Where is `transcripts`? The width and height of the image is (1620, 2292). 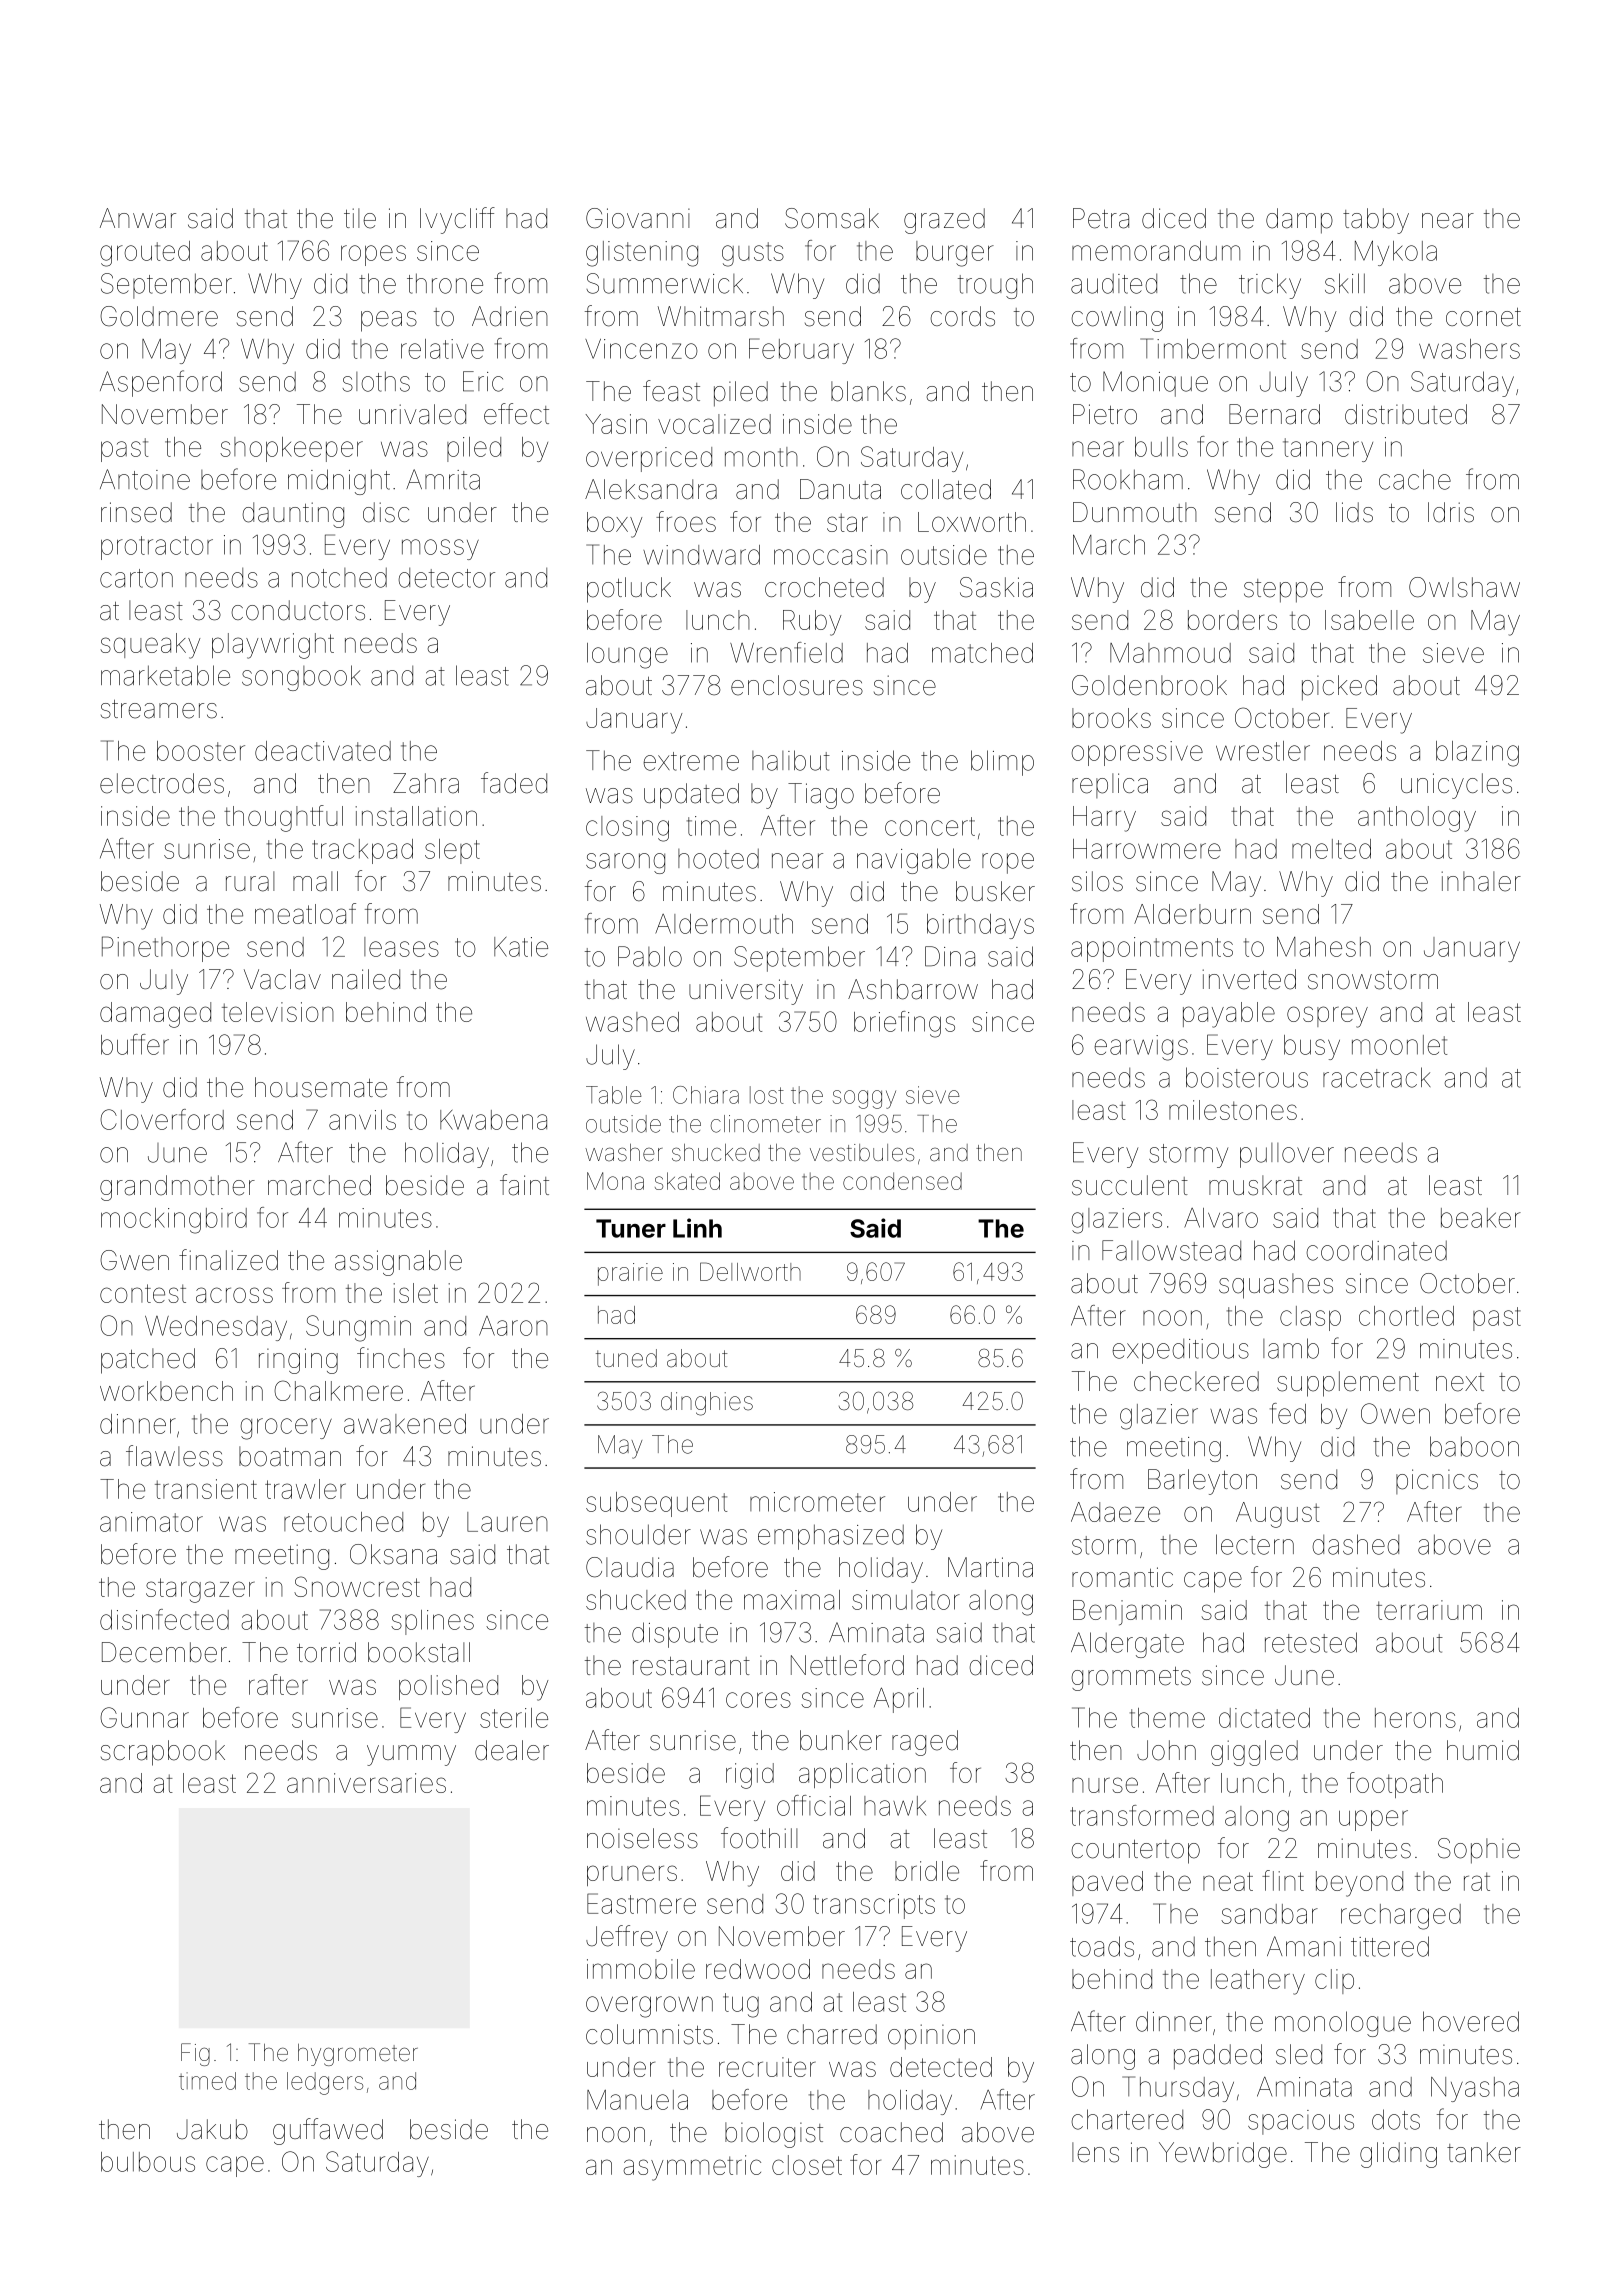
transcripts is located at coordinates (874, 1906).
